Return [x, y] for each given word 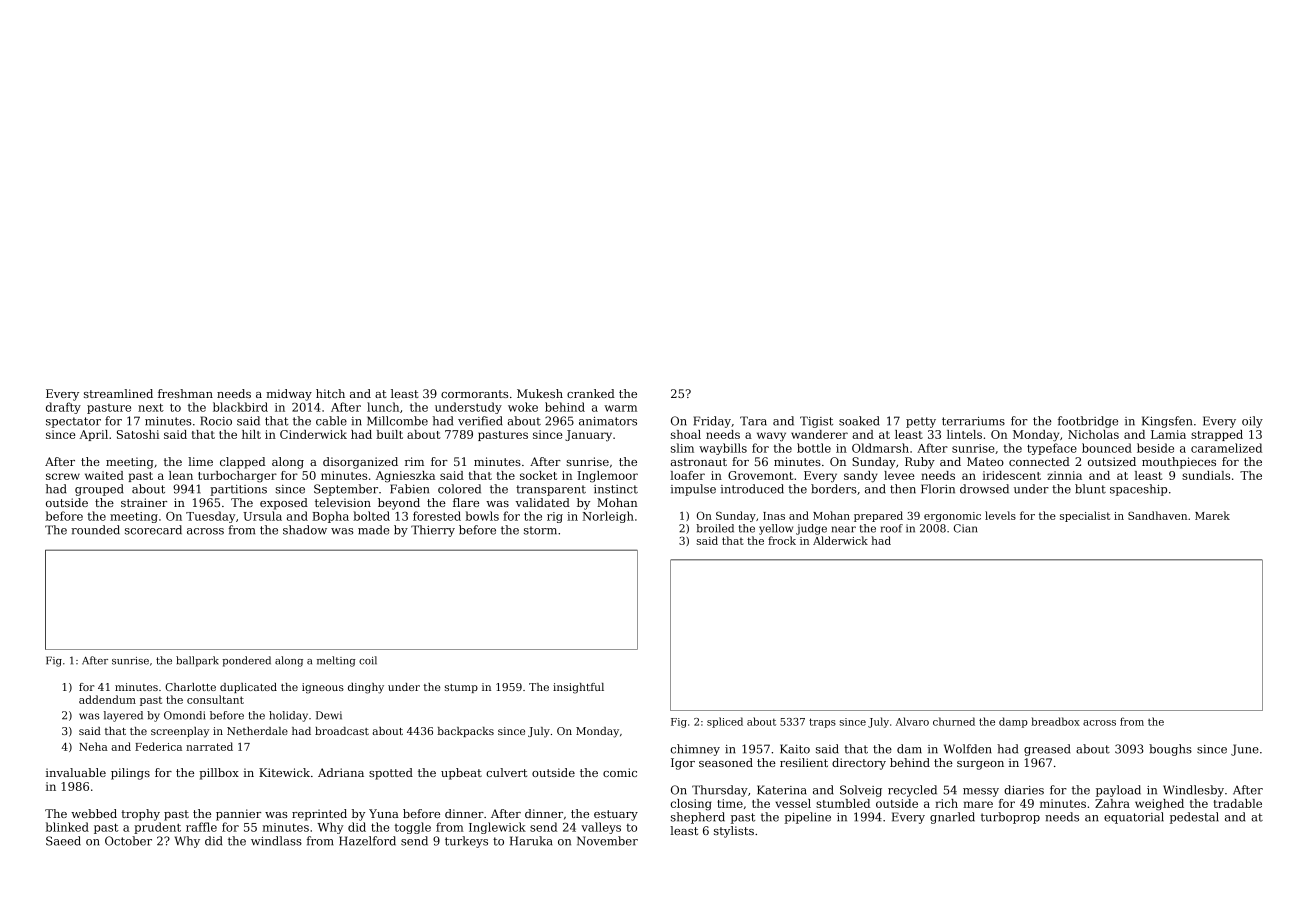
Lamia [1168, 434]
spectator [73, 422]
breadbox [1055, 721]
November [607, 841]
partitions [238, 490]
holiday [288, 716]
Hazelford [367, 841]
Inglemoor [608, 477]
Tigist [816, 422]
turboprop [1010, 818]
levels [1000, 515]
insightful [578, 688]
